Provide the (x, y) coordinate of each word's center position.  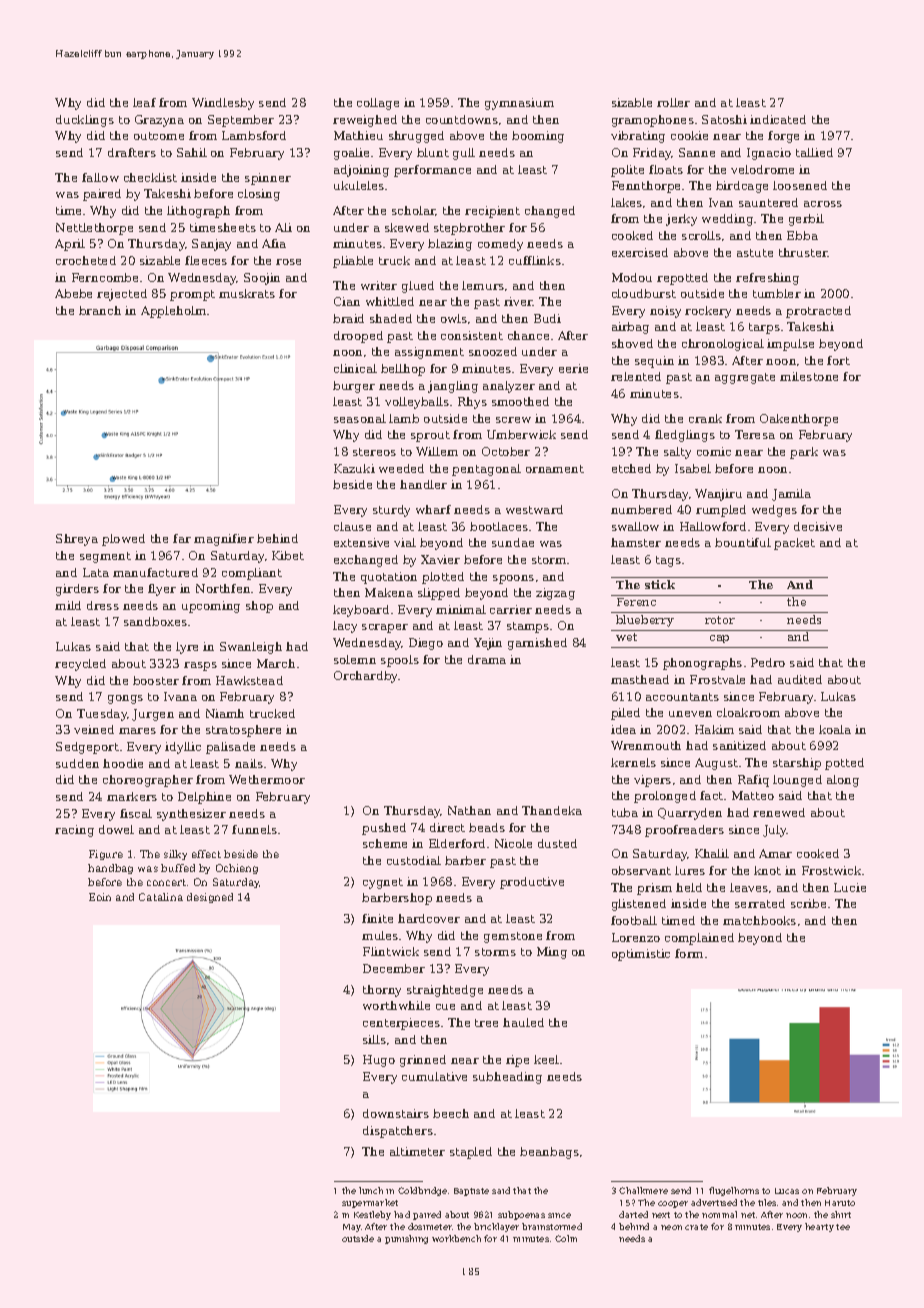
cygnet (383, 883)
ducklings (85, 121)
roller (673, 102)
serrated (760, 903)
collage (378, 104)
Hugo (379, 1061)
